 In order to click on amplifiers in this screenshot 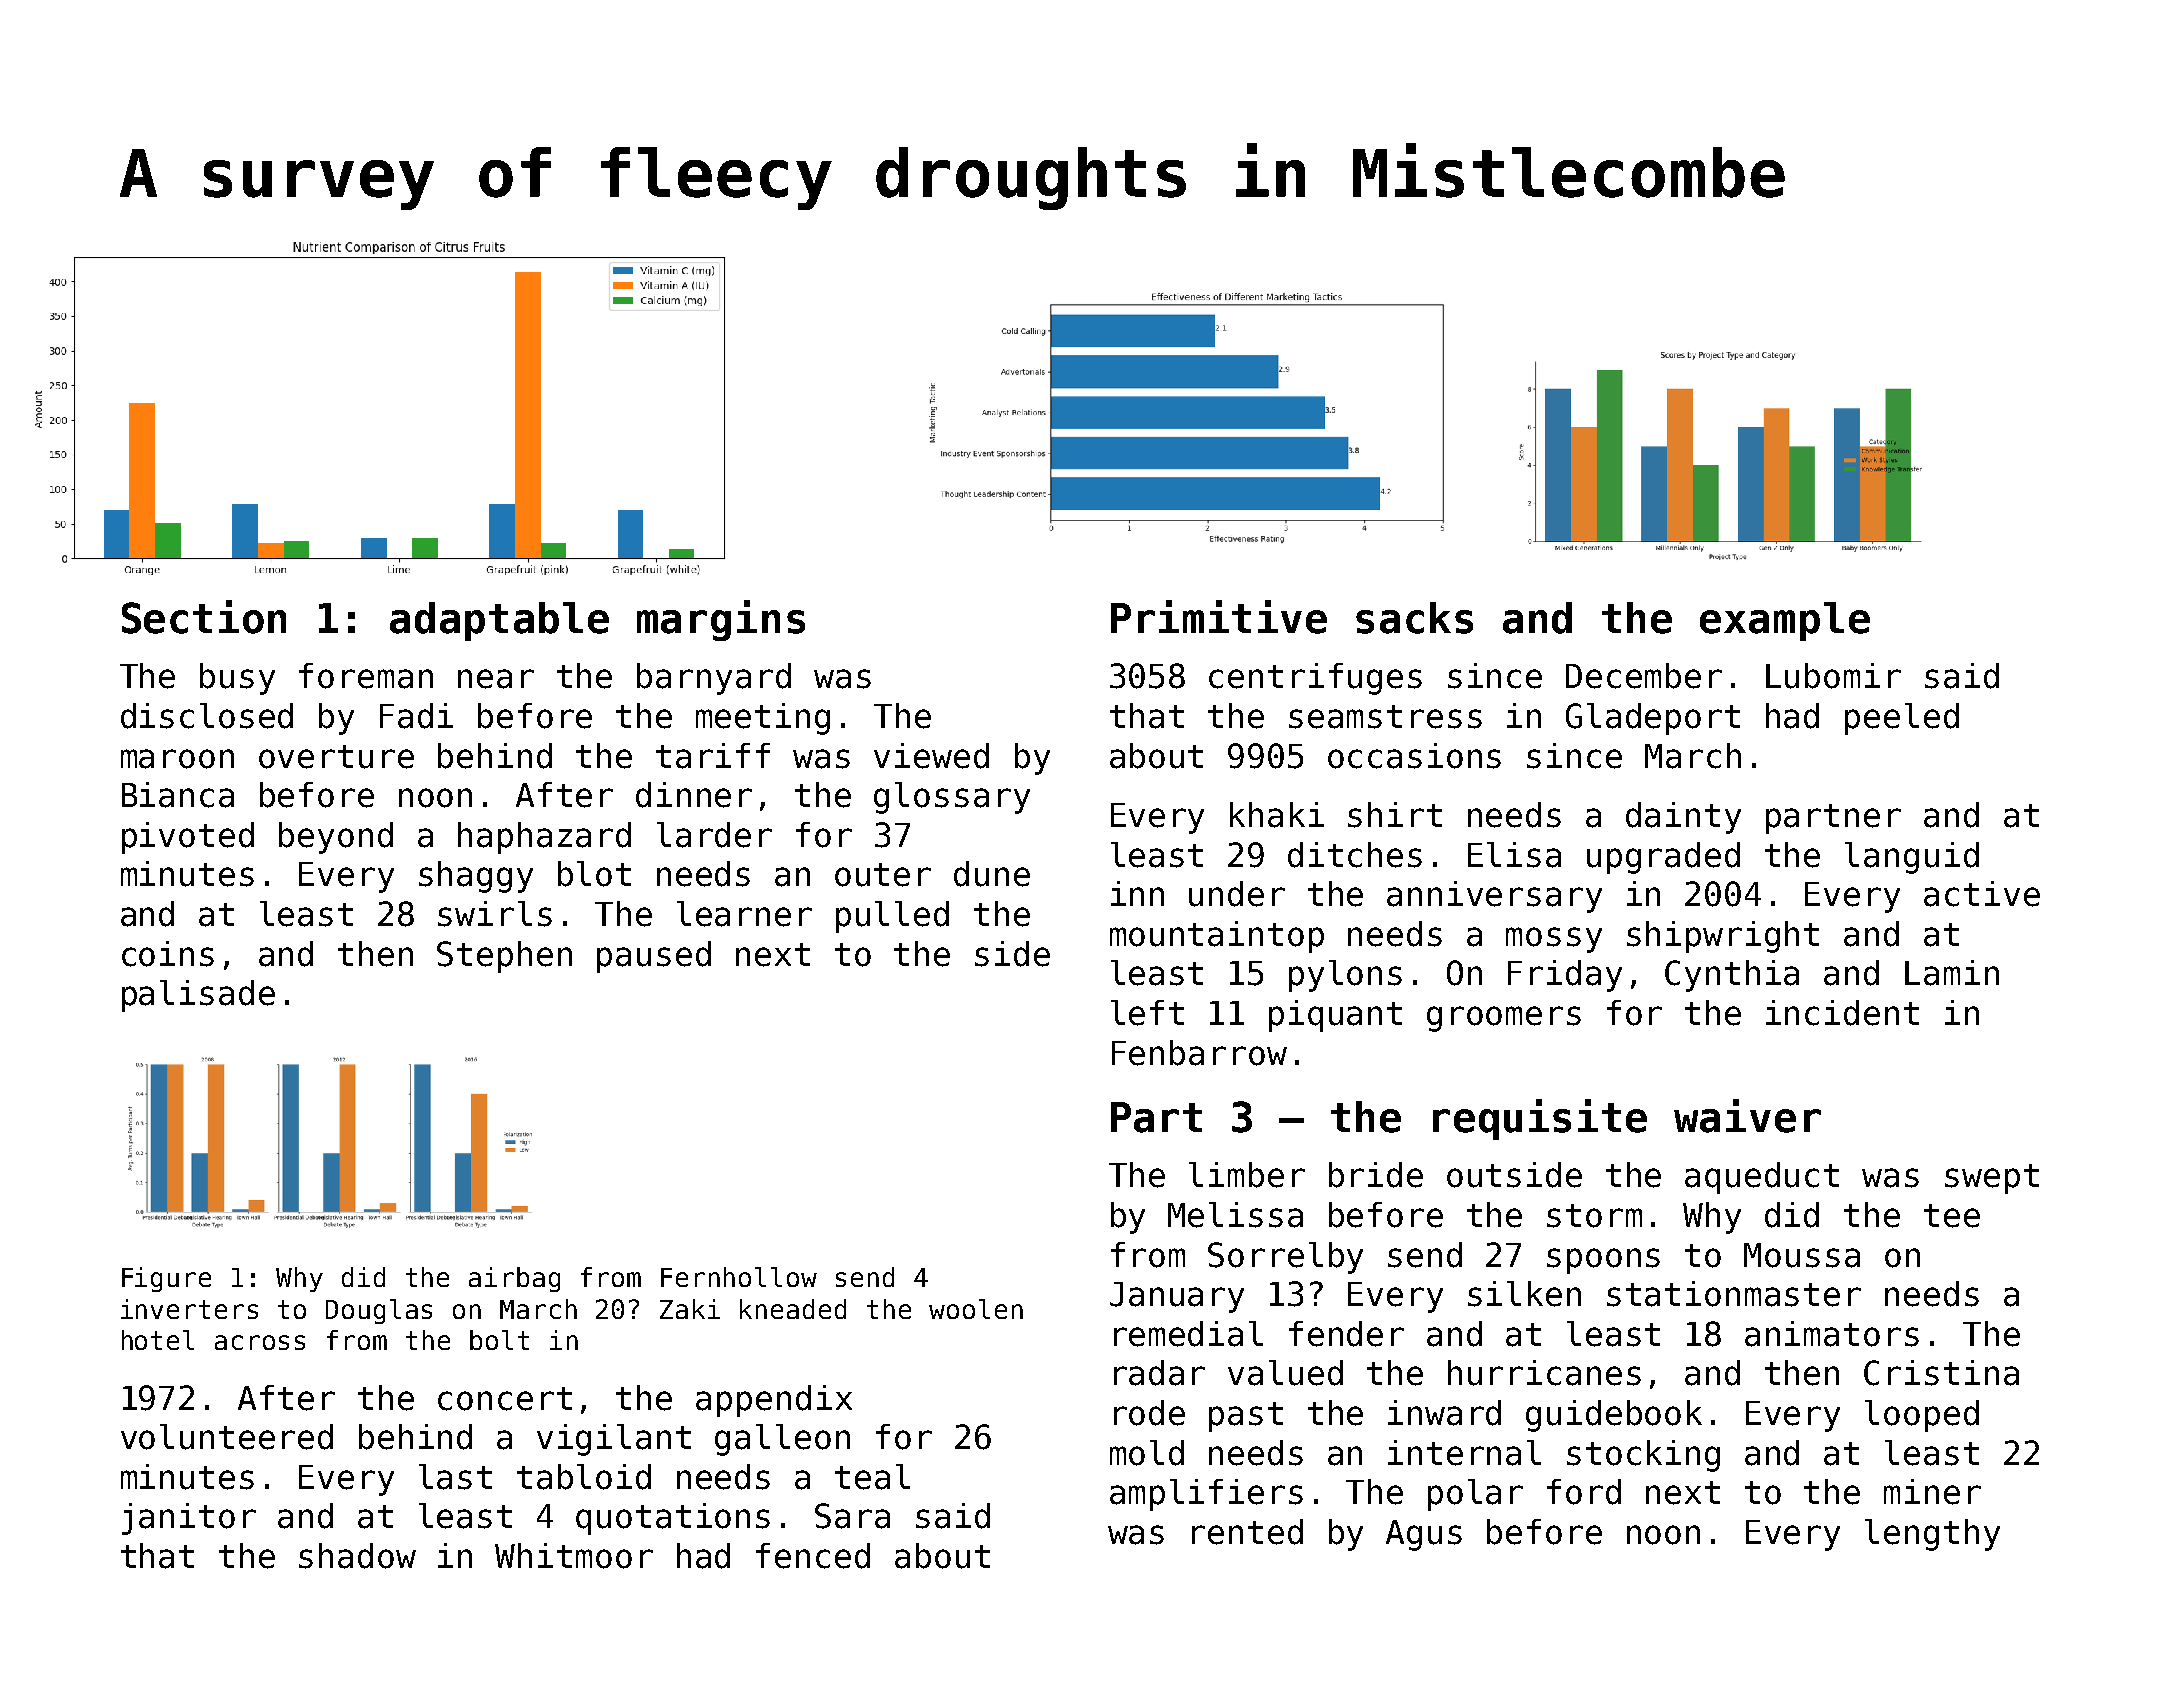, I will do `click(1206, 1495)`.
